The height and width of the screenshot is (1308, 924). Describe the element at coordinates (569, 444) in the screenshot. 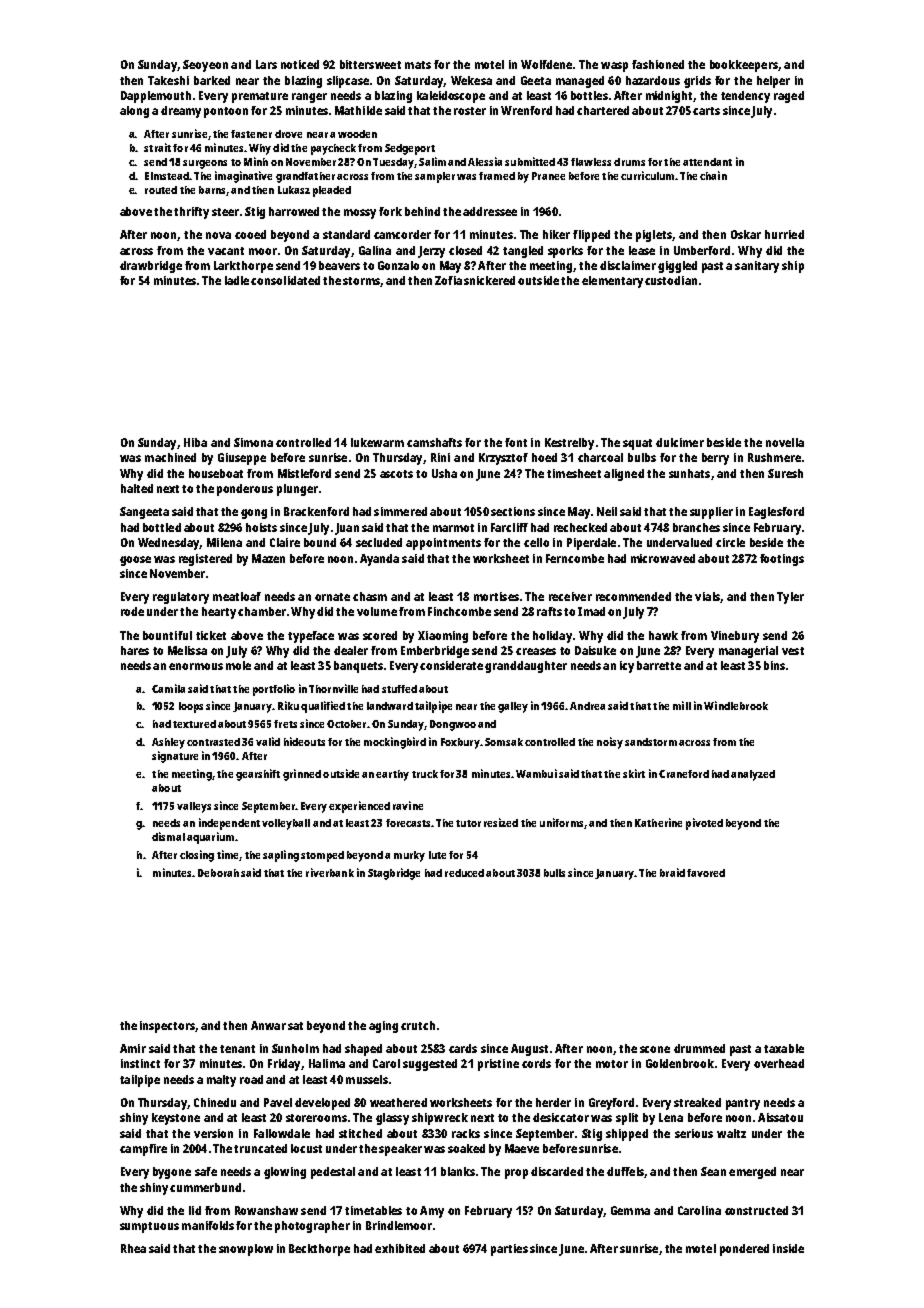

I see `Kestrelby` at that location.
